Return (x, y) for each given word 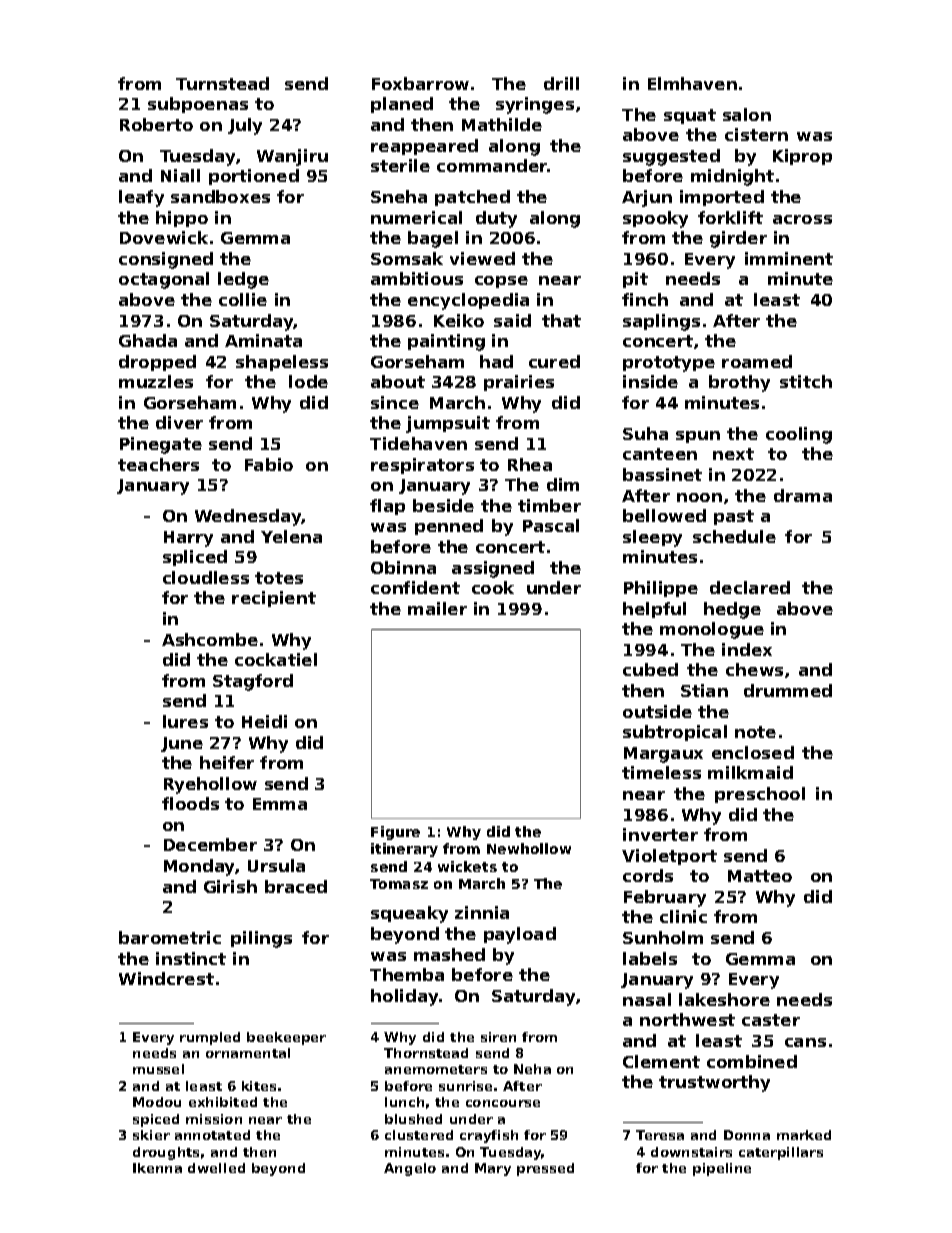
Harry (188, 539)
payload (520, 935)
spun (698, 437)
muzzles (156, 381)
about (398, 381)
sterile (400, 165)
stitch (806, 381)
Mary (493, 1169)
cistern (756, 134)
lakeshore (724, 999)
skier (151, 1135)
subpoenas (198, 105)
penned (449, 527)
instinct (191, 958)
